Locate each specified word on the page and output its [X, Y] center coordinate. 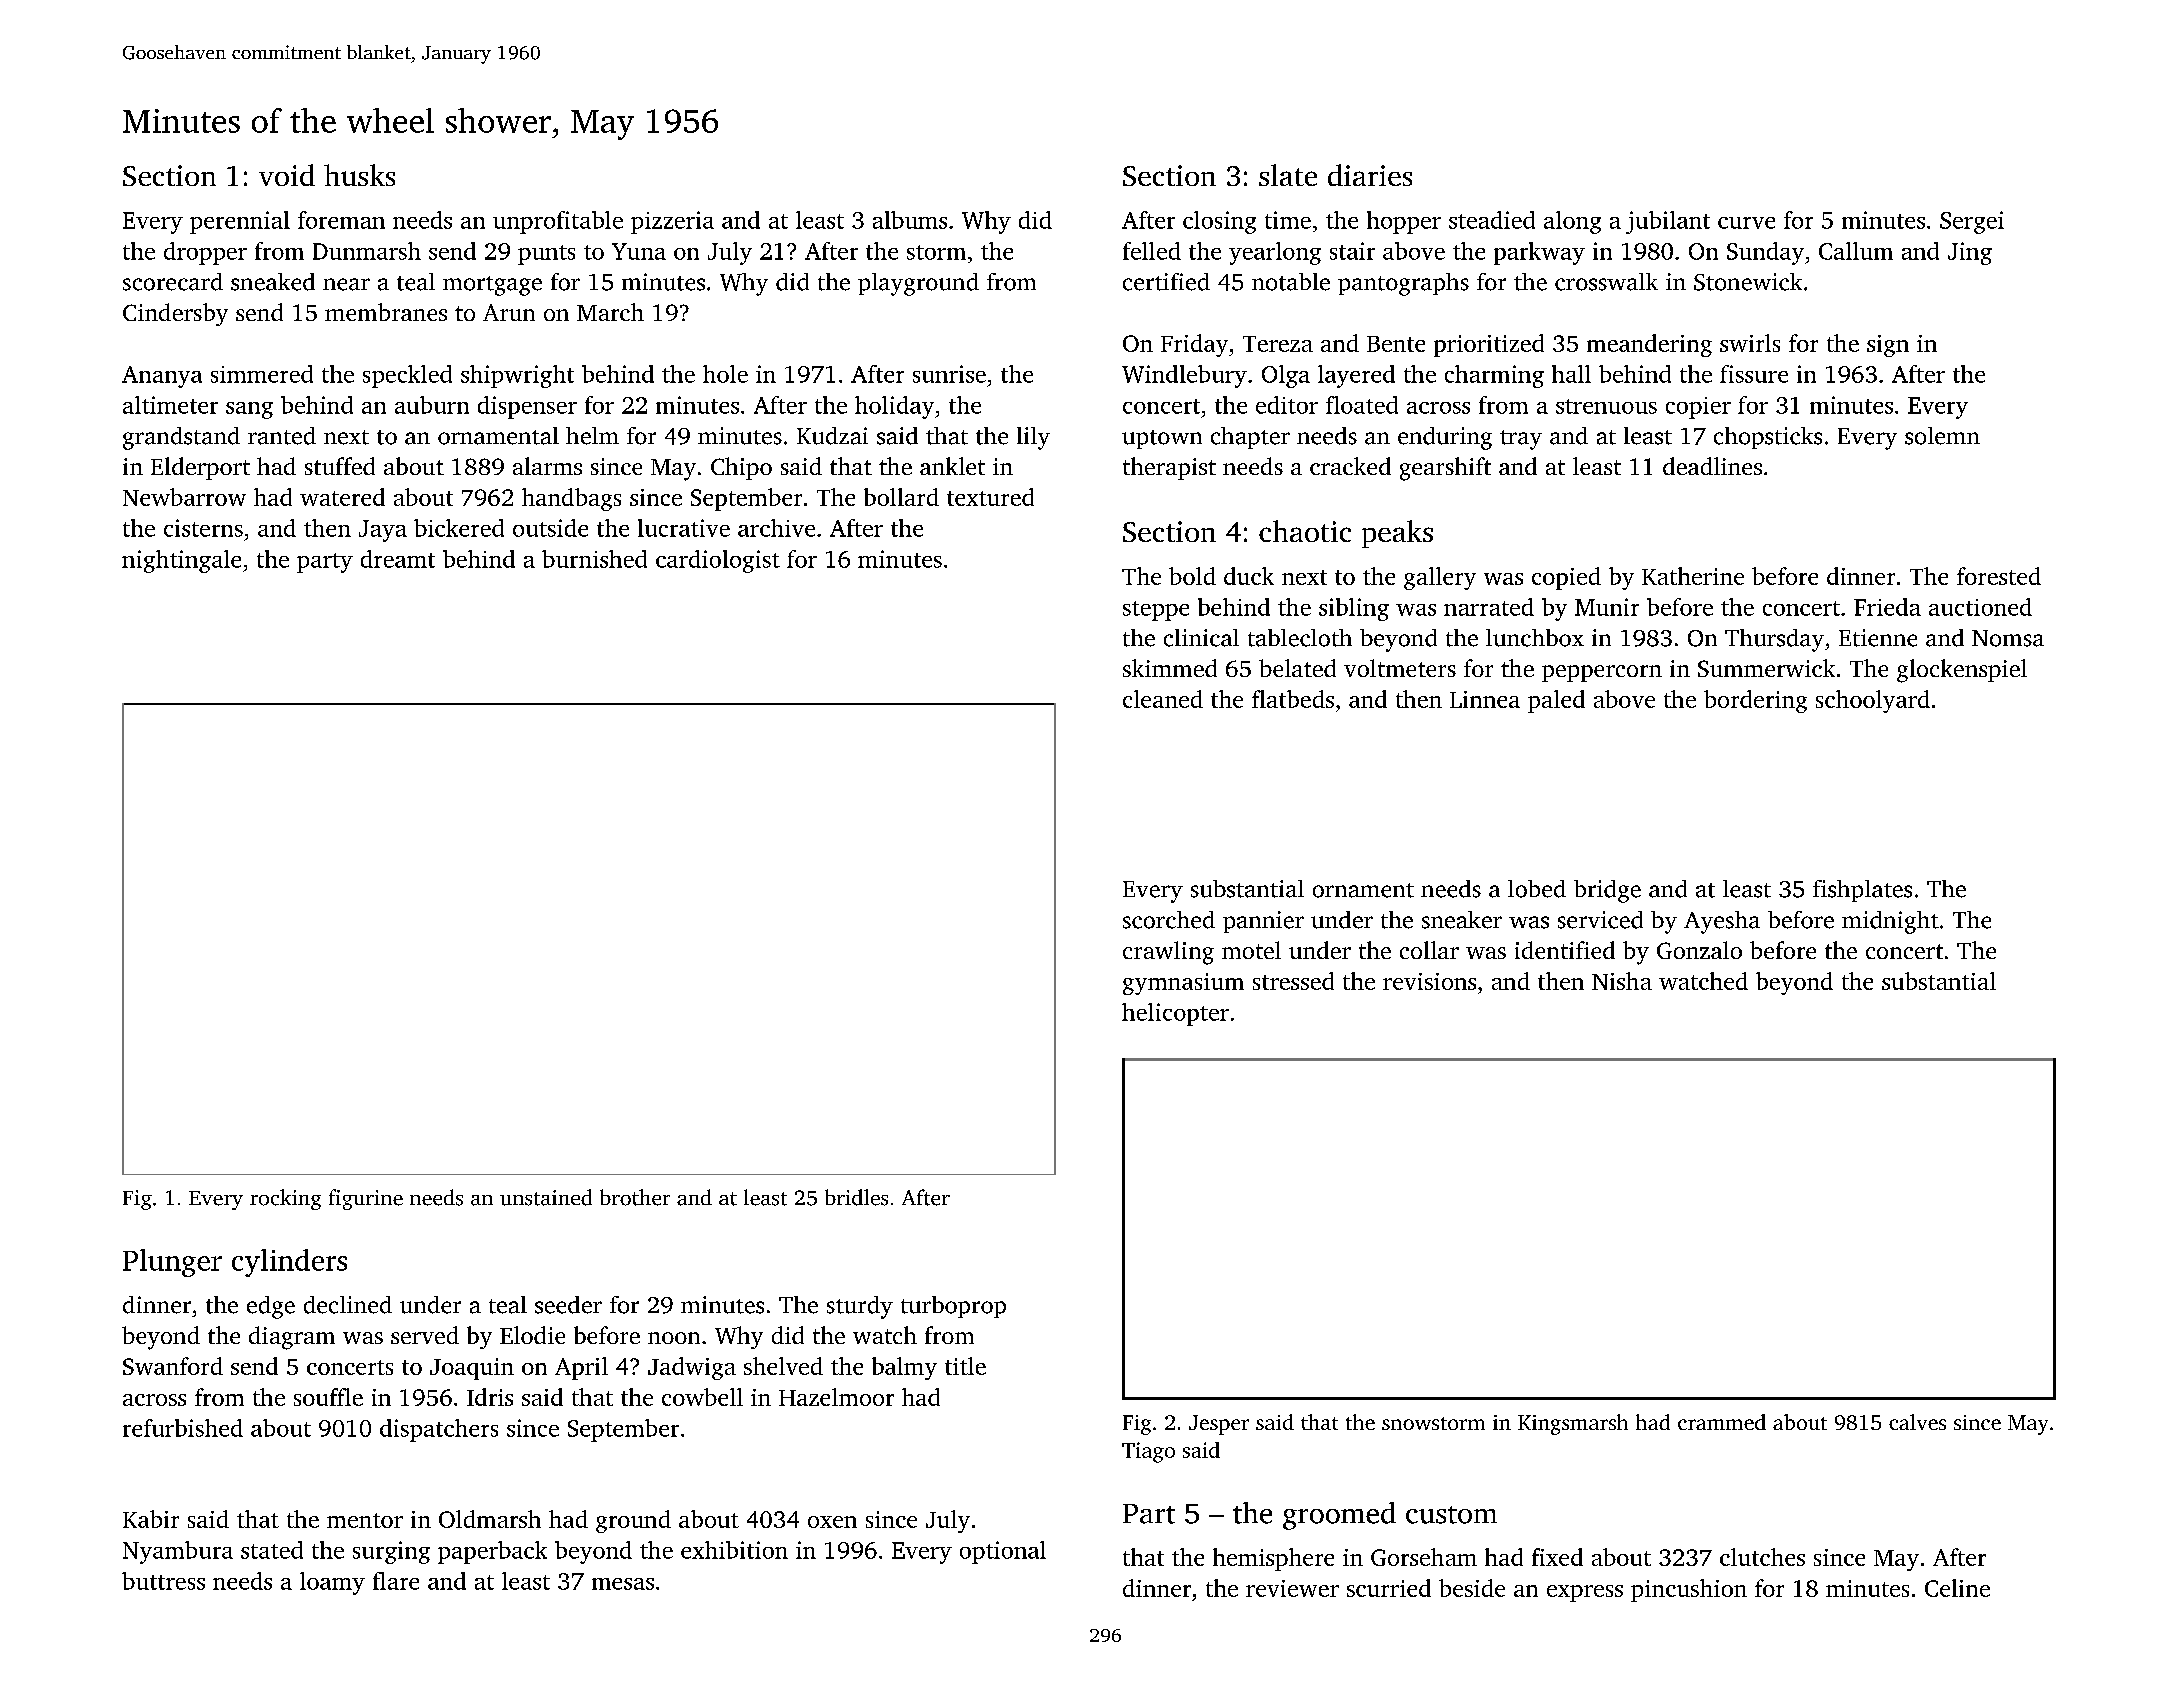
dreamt [398, 559]
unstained [546, 1197]
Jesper [1219, 1425]
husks [359, 175]
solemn [1942, 436]
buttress [163, 1581]
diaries [1370, 175]
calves [1917, 1422]
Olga [1286, 376]
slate [1288, 175]
